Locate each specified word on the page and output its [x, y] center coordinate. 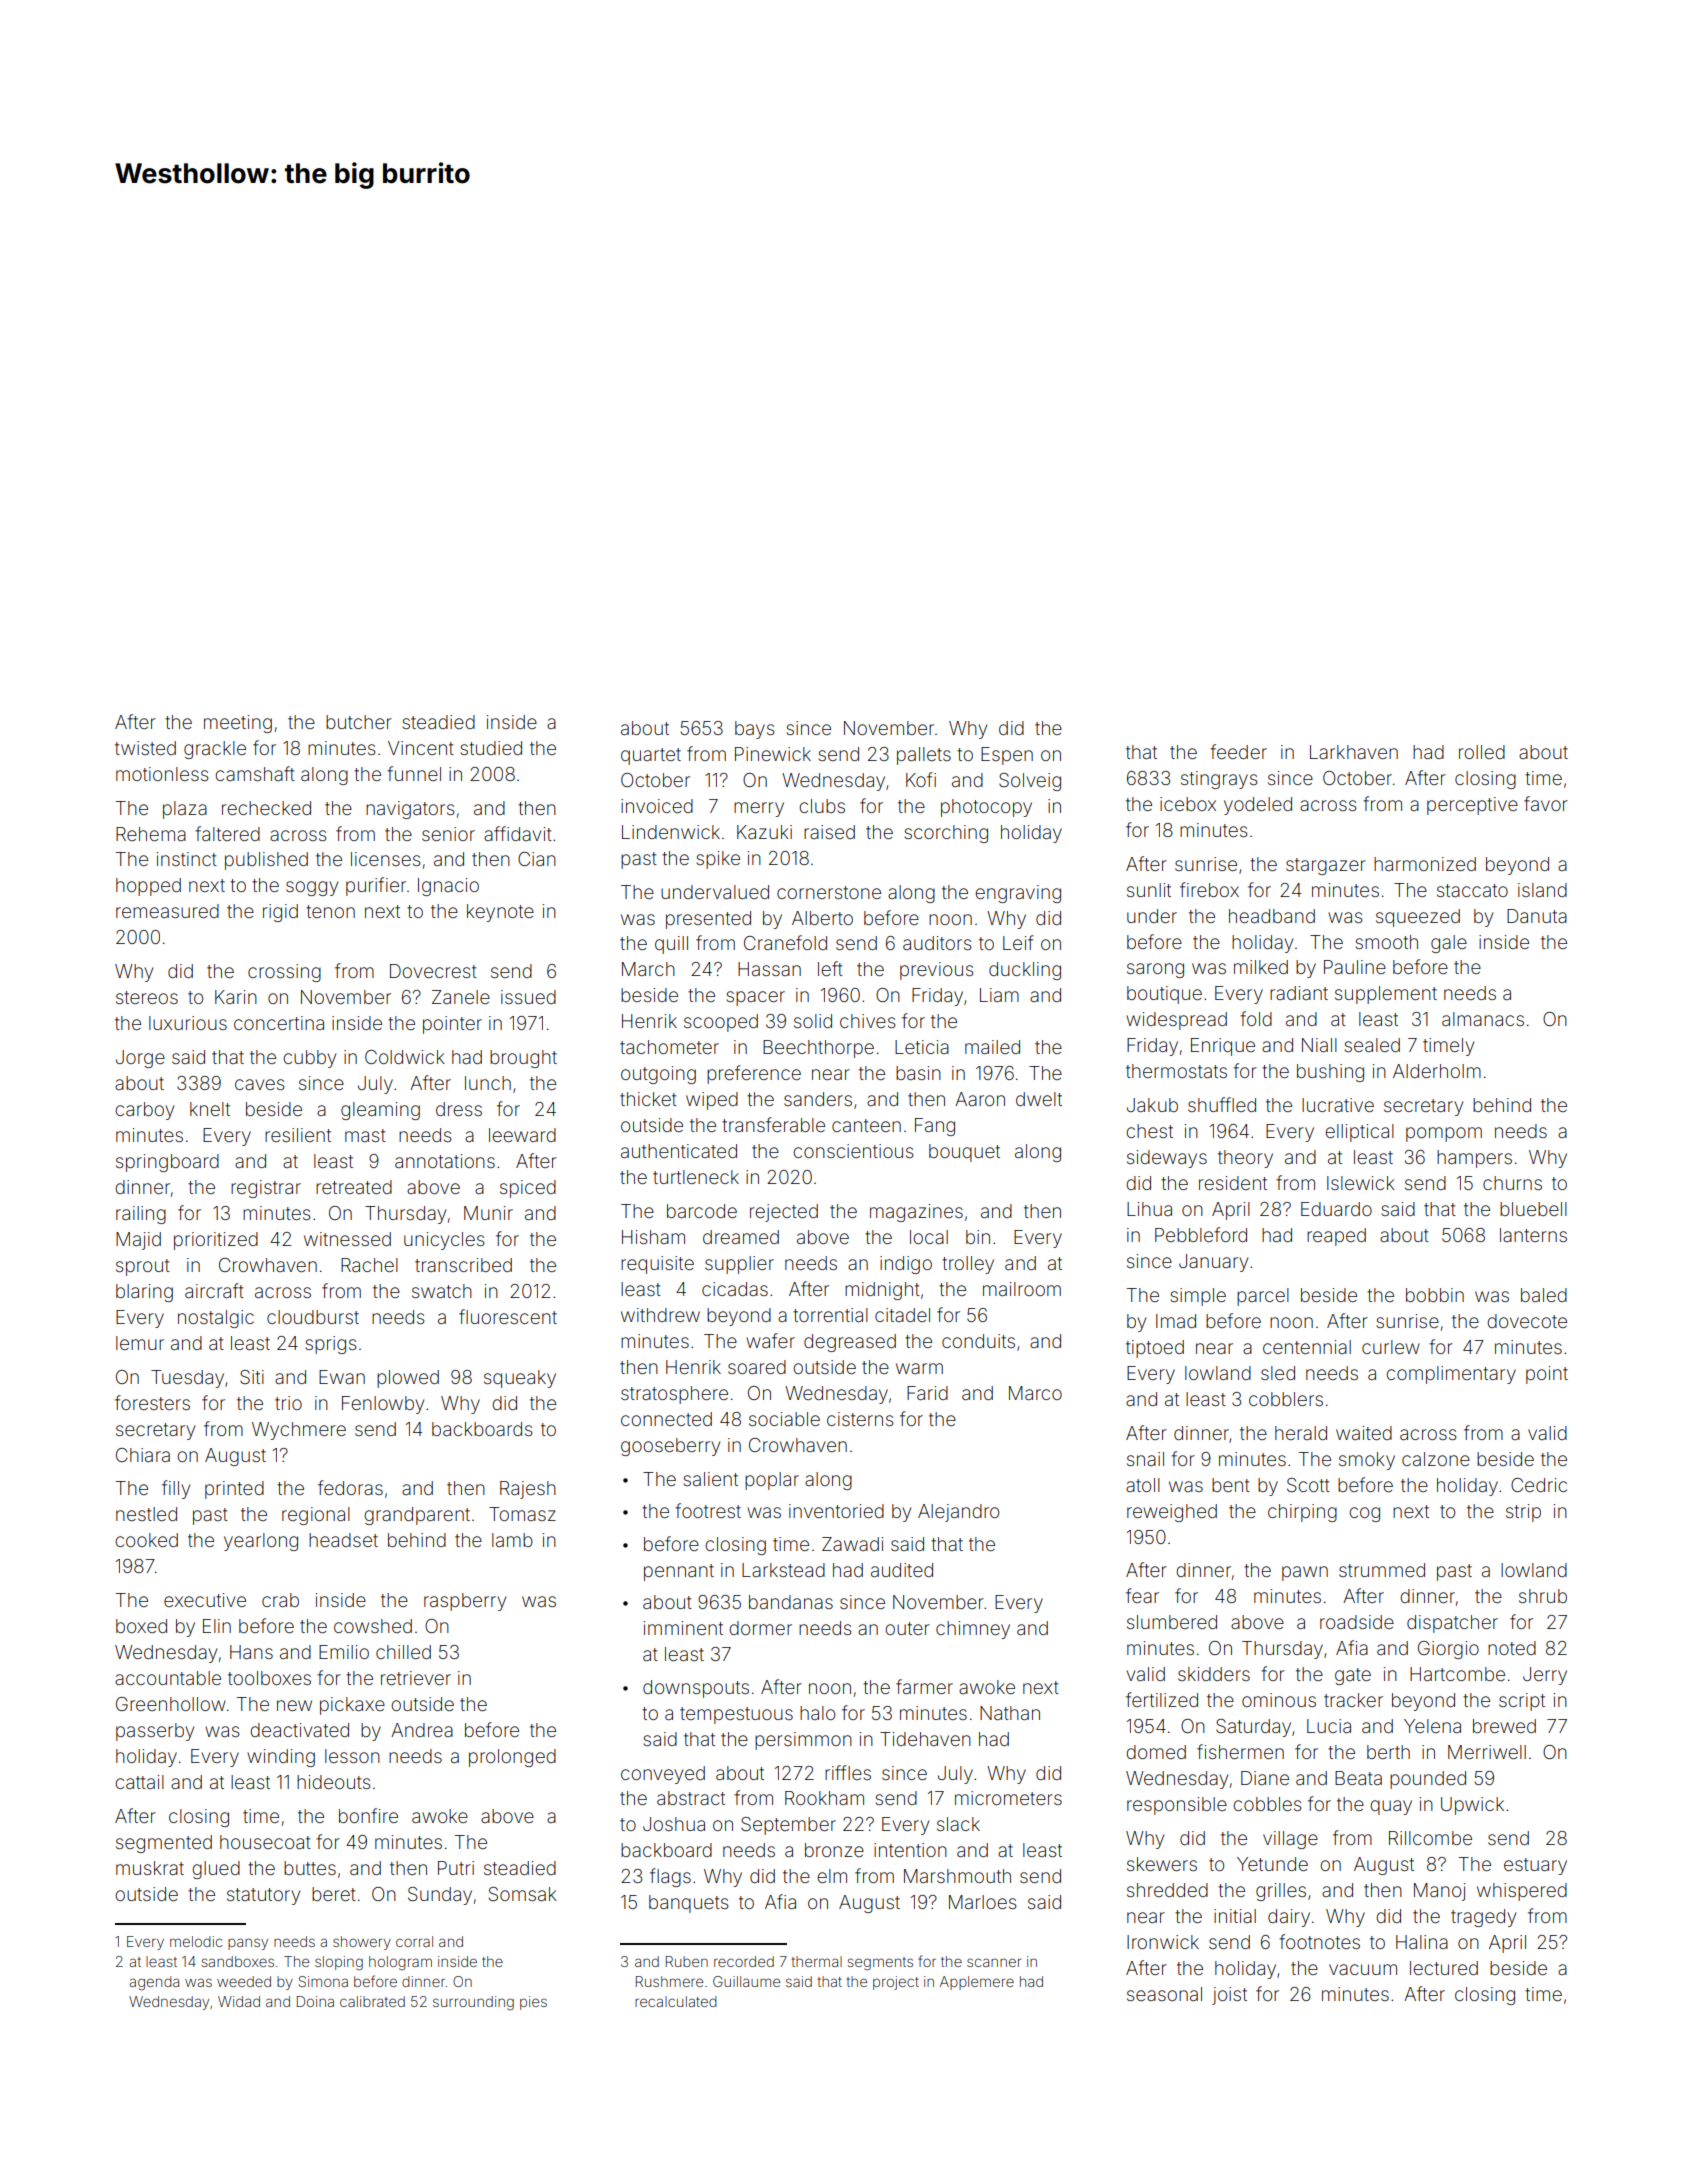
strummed [1382, 1570]
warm [919, 1368]
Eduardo [1336, 1209]
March [648, 969]
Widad [239, 2001]
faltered [227, 833]
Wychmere [299, 1431]
